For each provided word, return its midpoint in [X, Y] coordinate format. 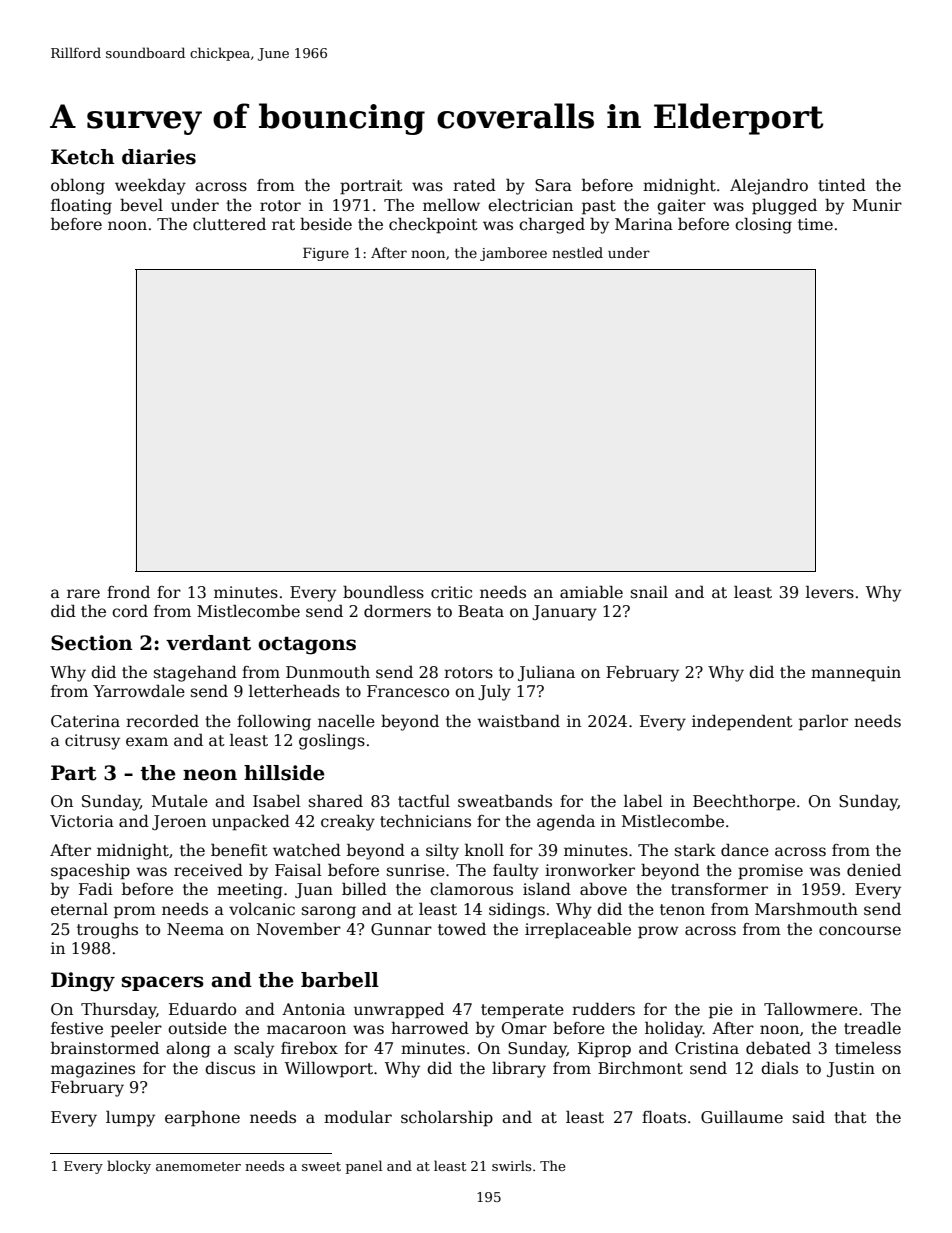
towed [462, 929]
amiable [591, 592]
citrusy [92, 742]
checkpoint [433, 225]
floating [81, 207]
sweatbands [505, 801]
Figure [326, 254]
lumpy [130, 1118]
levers [830, 592]
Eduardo [202, 1008]
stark [695, 850]
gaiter [681, 207]
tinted [842, 185]
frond [128, 591]
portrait [371, 187]
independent [742, 722]
